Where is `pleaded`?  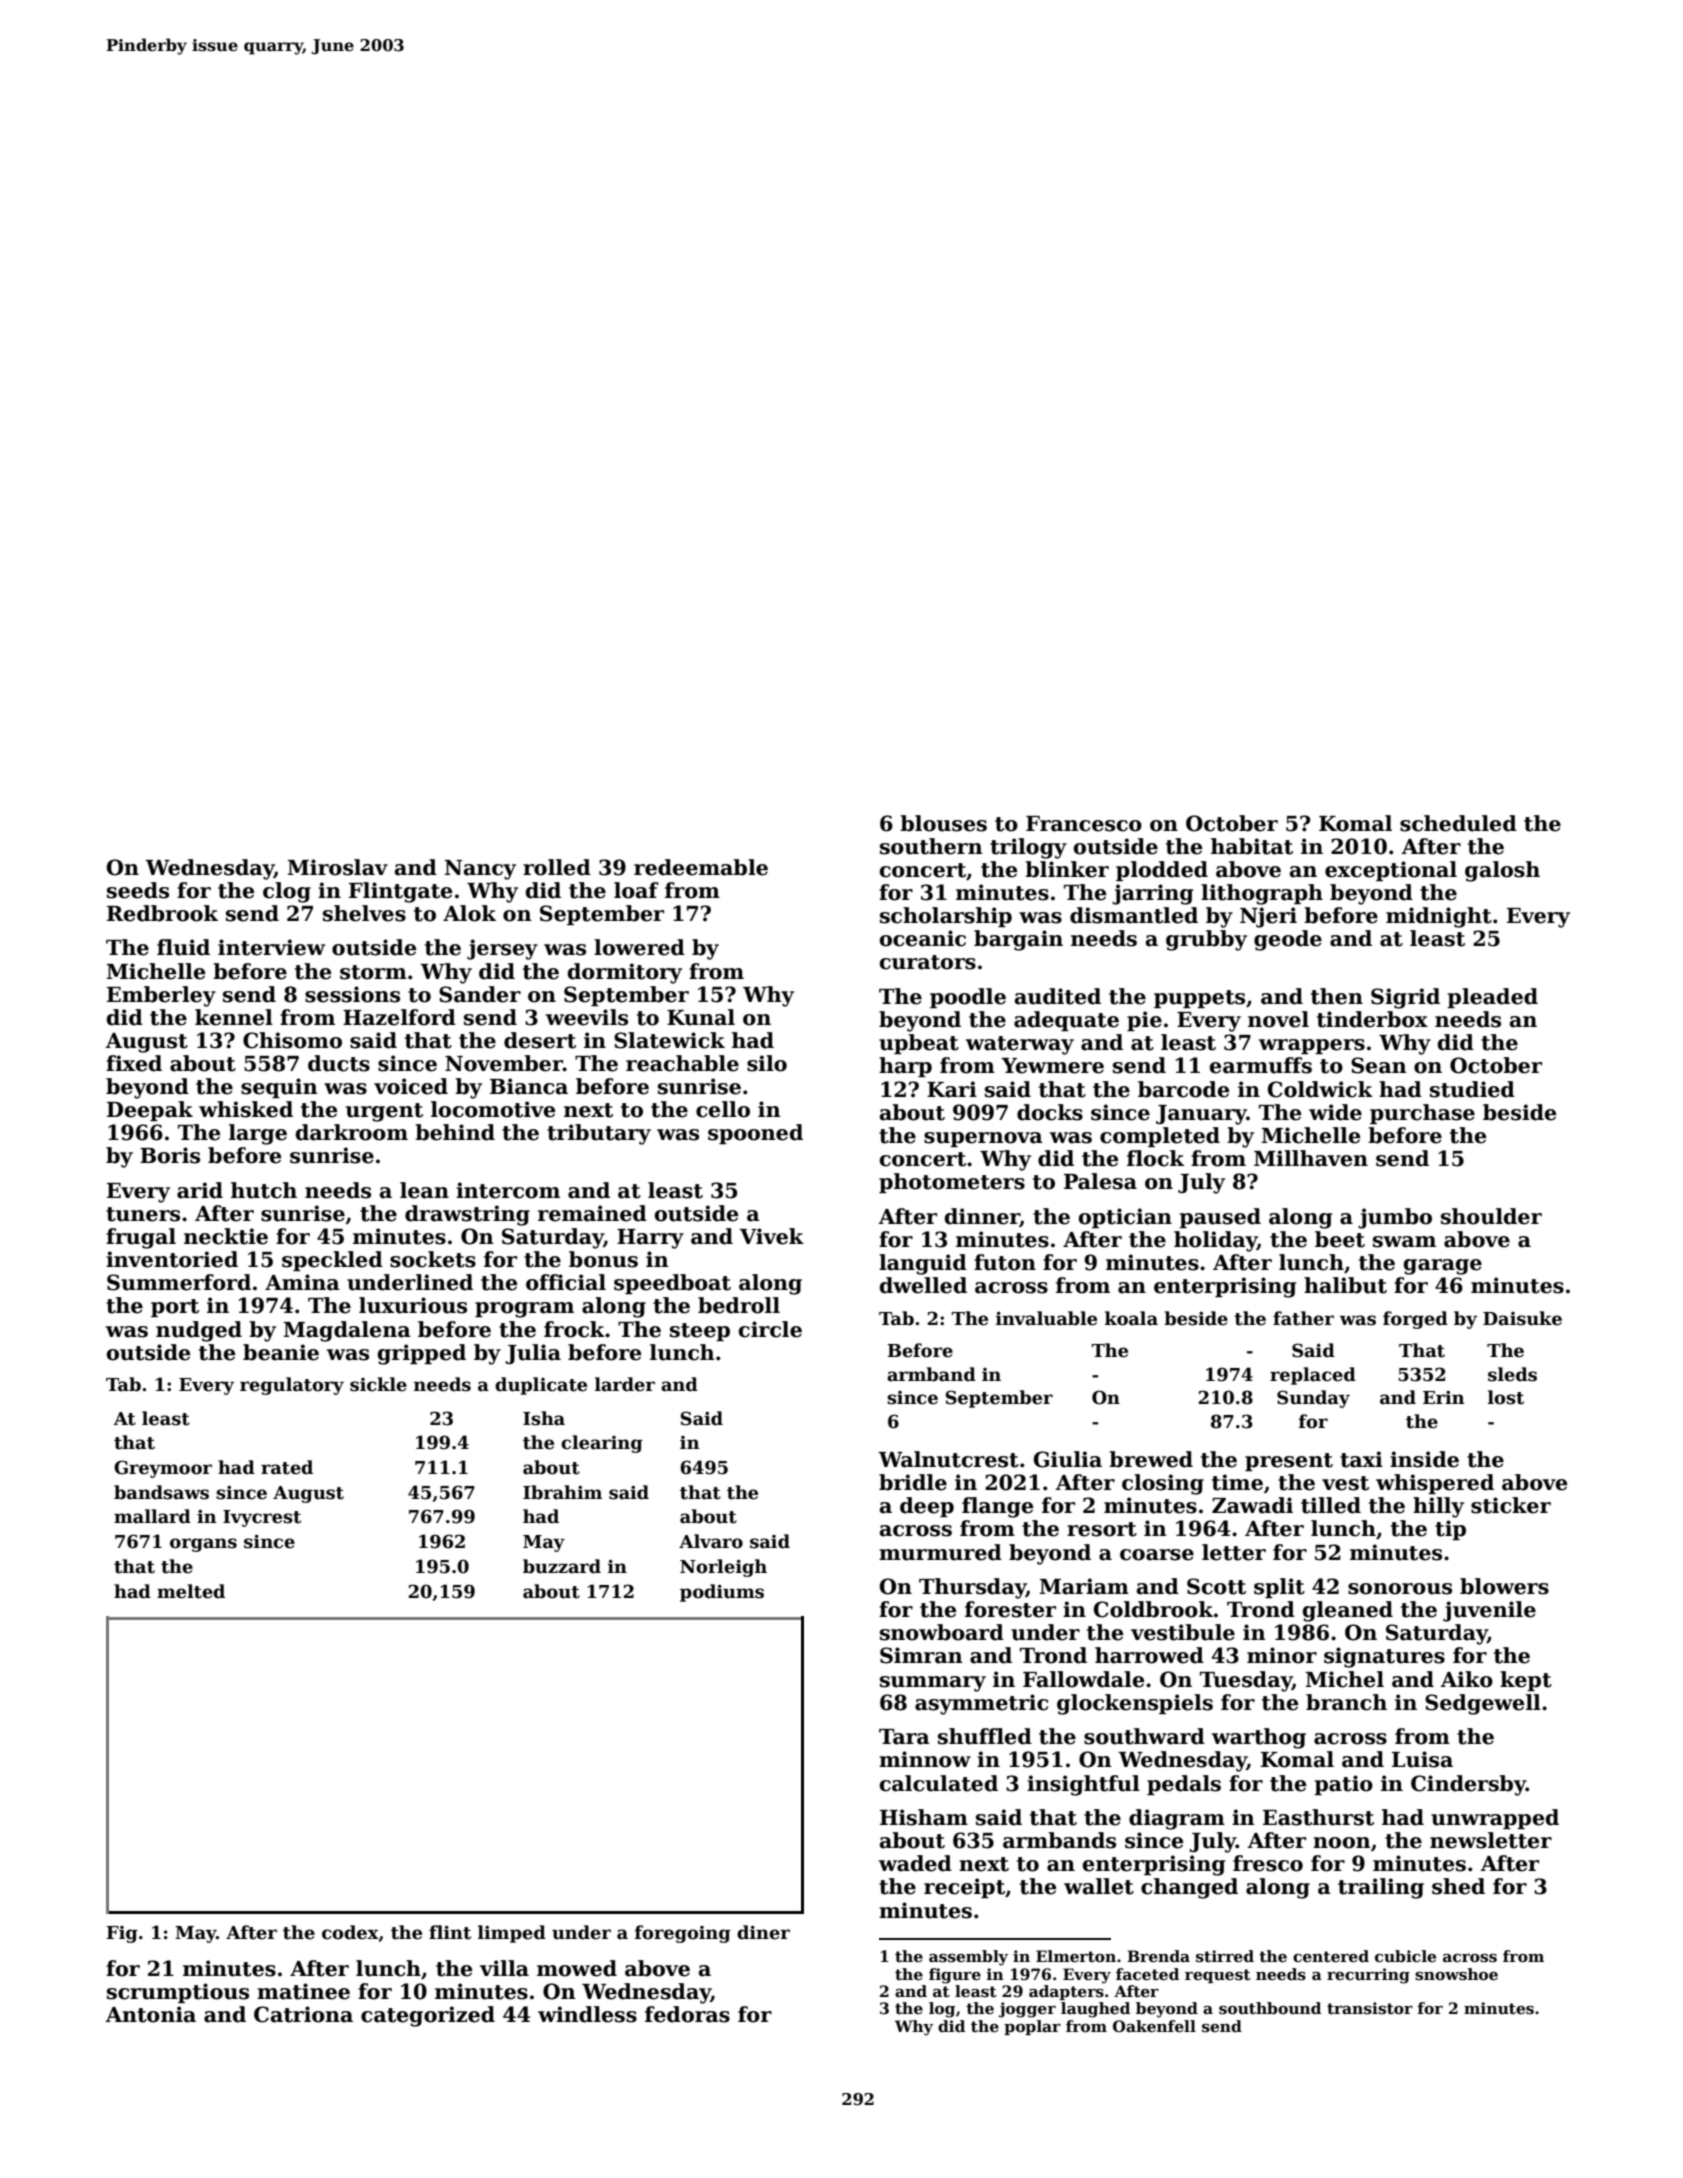 pleaded is located at coordinates (1492, 998).
